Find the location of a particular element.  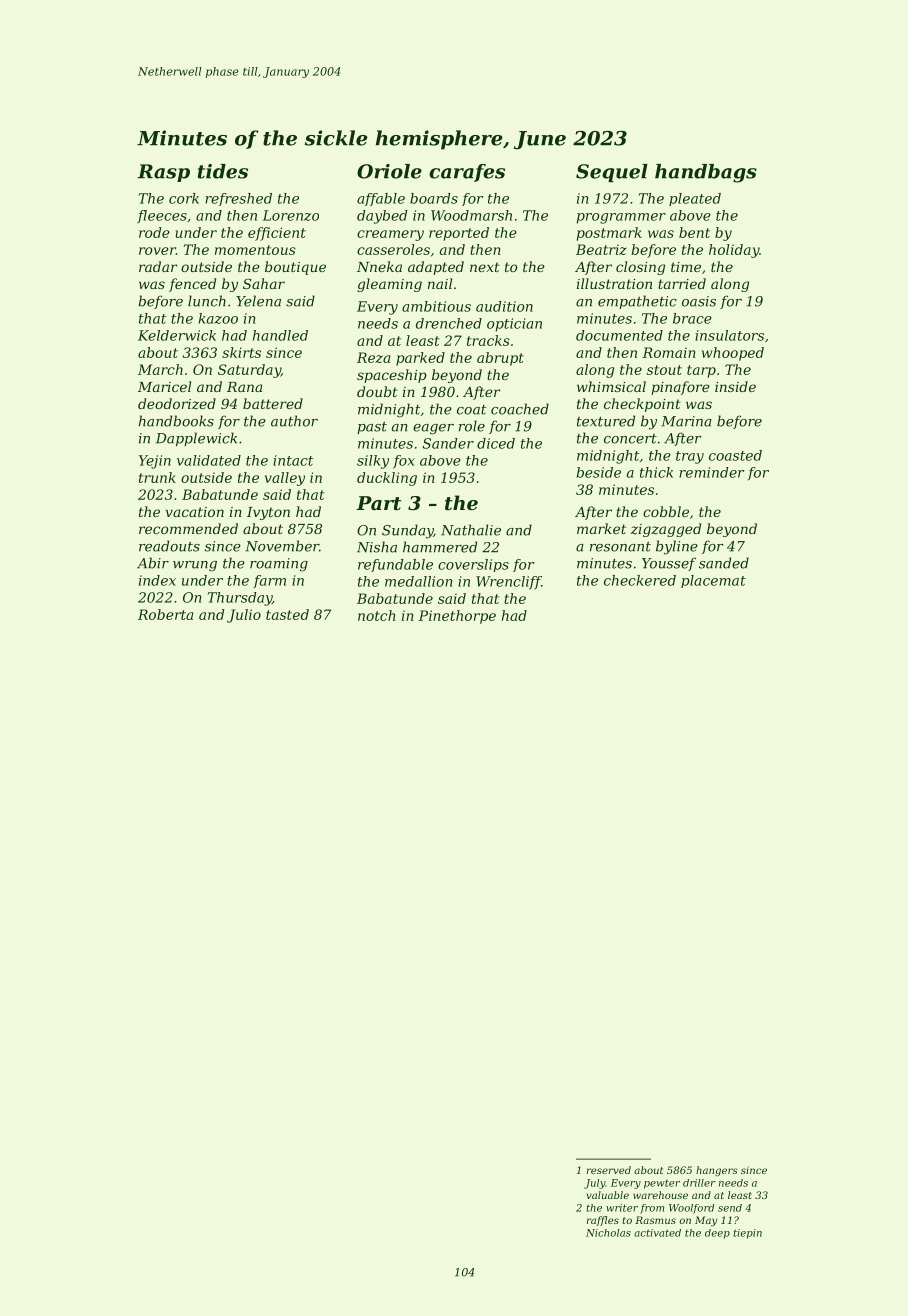

concert is located at coordinates (630, 439).
